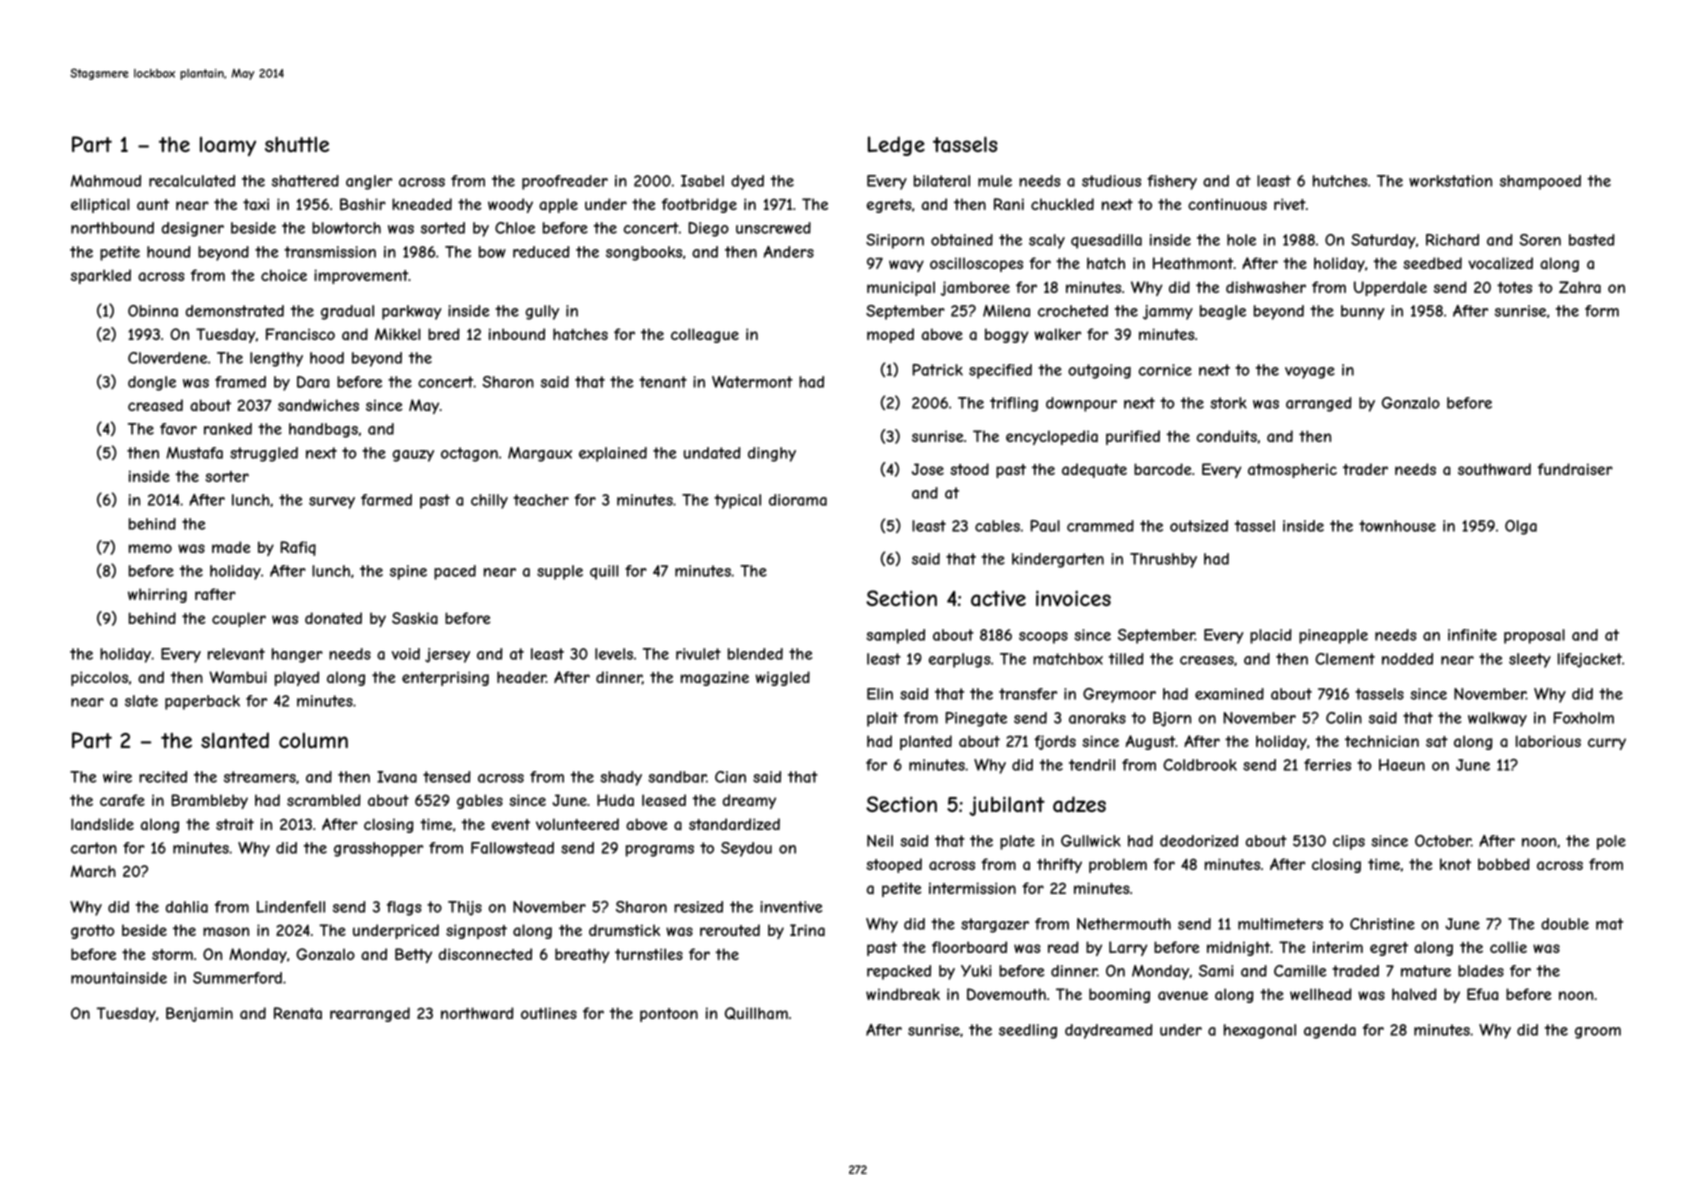 The image size is (1697, 1200). What do you see at coordinates (445, 678) in the image?
I see `enterprising` at bounding box center [445, 678].
